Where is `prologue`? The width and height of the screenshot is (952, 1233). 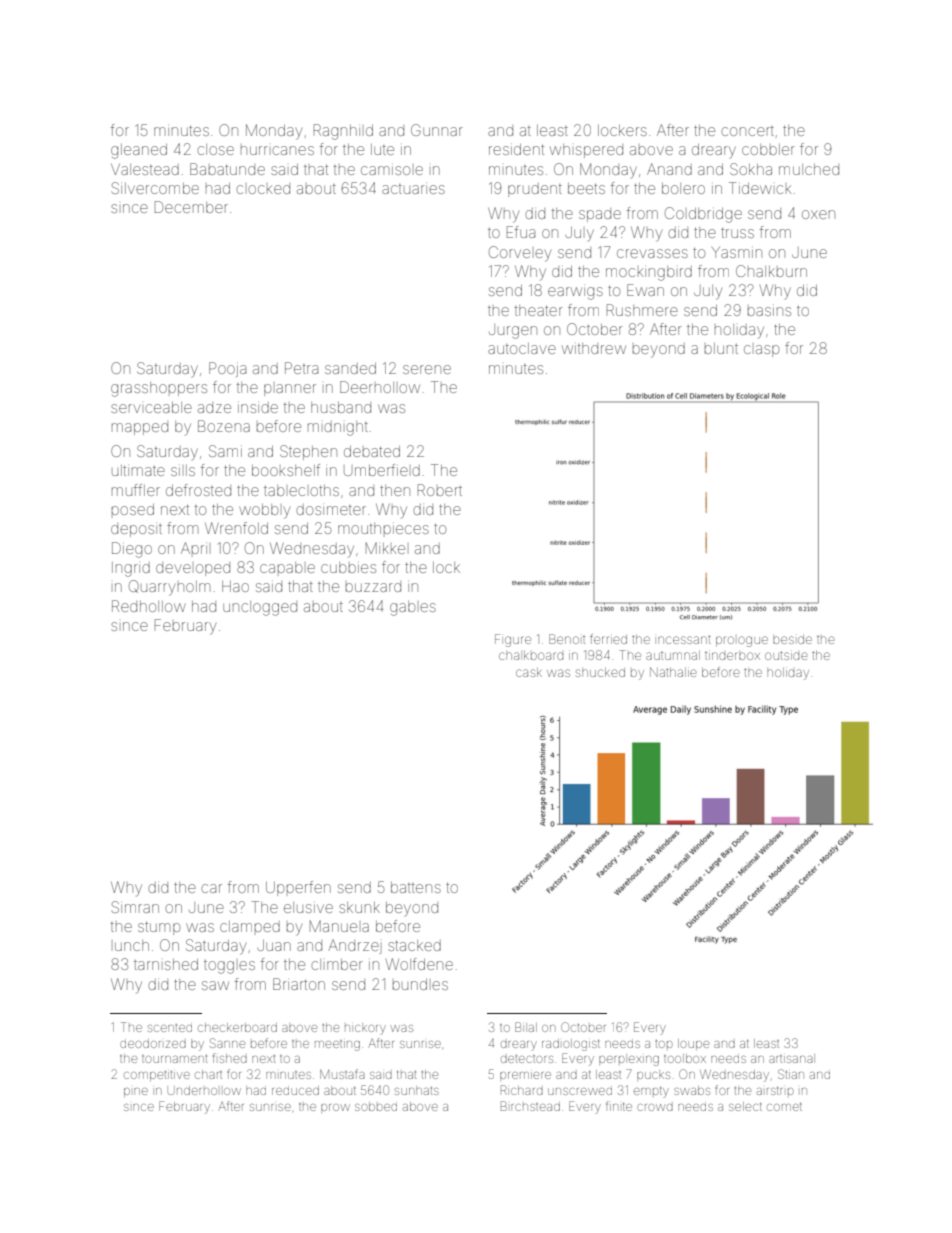
prologue is located at coordinates (742, 641).
